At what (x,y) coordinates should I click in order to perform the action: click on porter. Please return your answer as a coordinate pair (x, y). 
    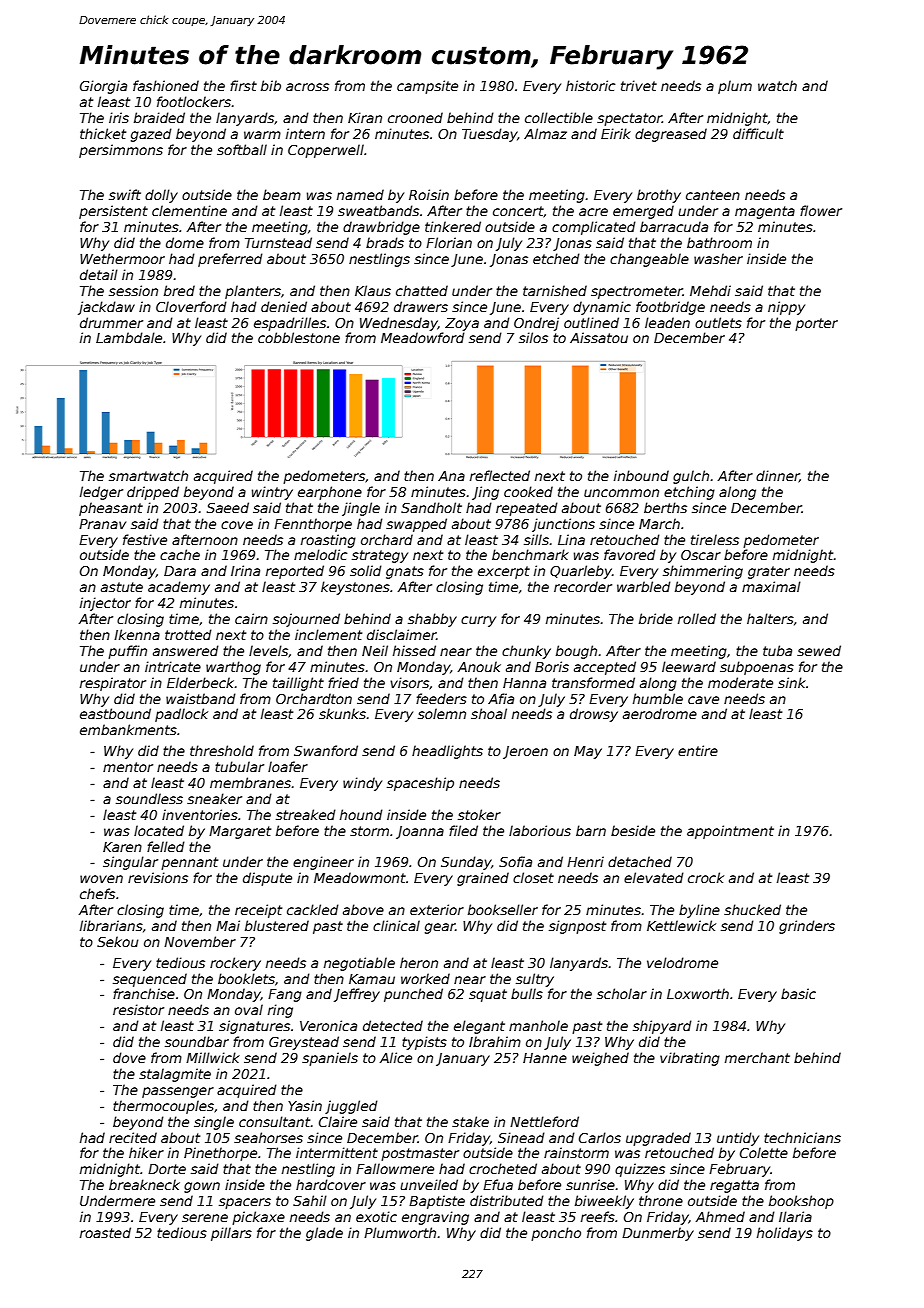
    Looking at the image, I should click on (816, 324).
